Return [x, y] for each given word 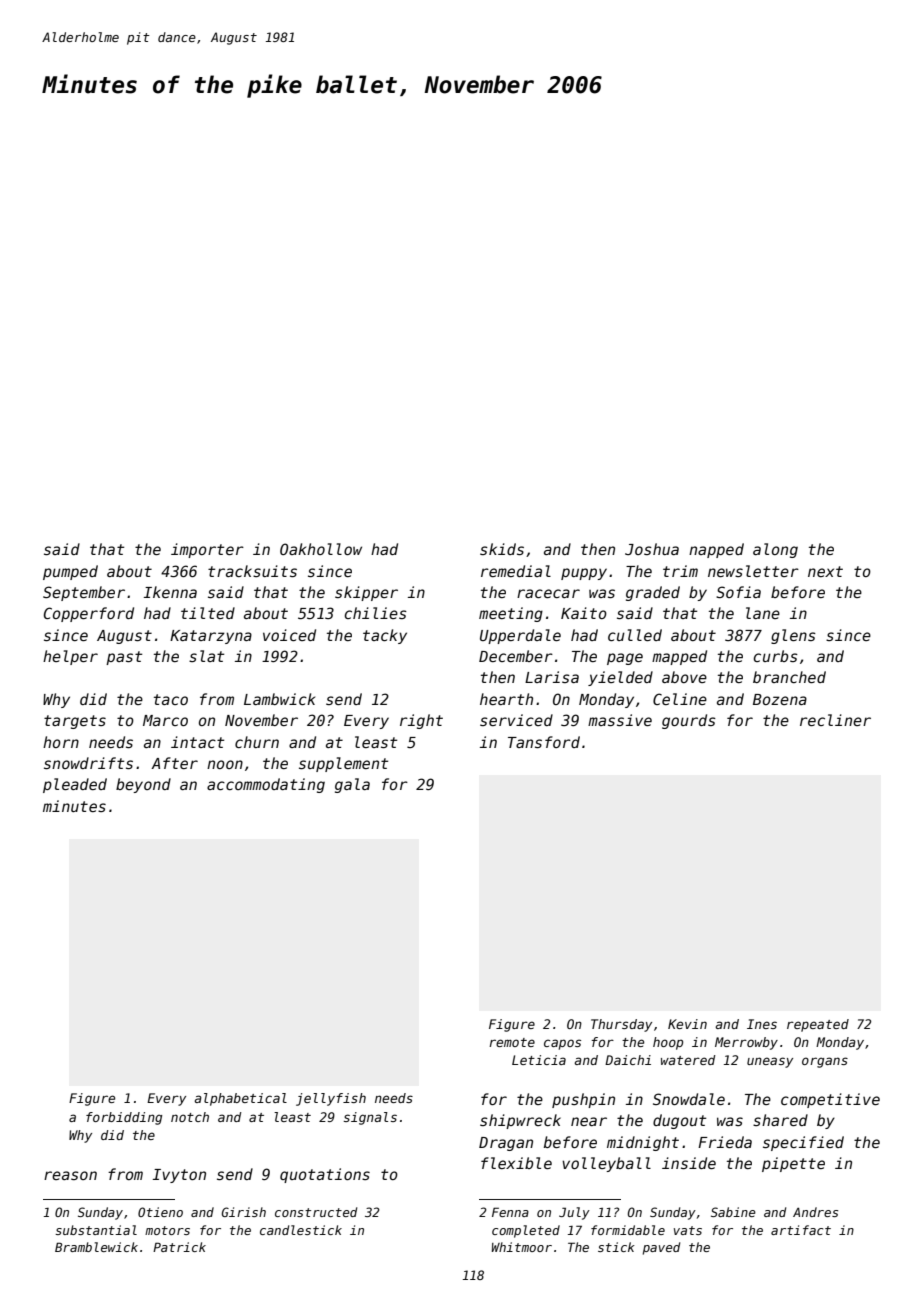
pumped [70, 572]
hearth [506, 699]
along [775, 550]
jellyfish [331, 1099]
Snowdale [689, 1099]
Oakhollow [321, 549]
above [684, 677]
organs [825, 1062]
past [124, 658]
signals [370, 1118]
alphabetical [240, 1099]
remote [512, 1042]
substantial [96, 1230]
